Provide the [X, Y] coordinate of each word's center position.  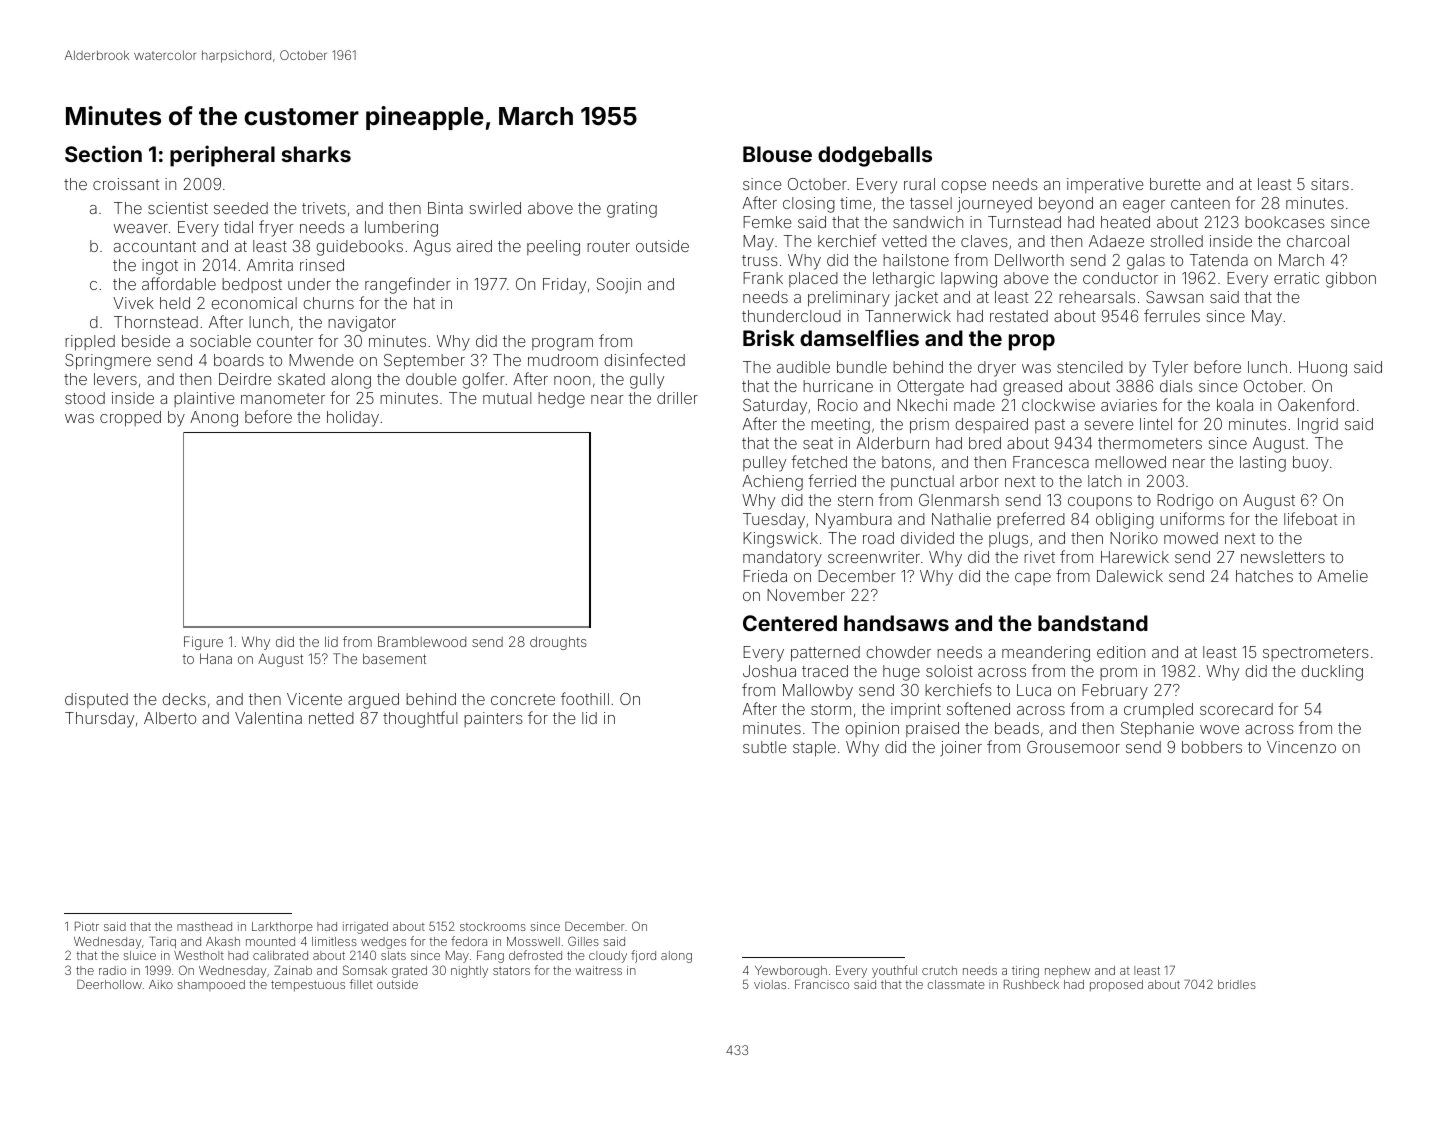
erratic [1296, 278]
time [856, 203]
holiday [353, 419]
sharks [316, 154]
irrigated [365, 928]
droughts [558, 643]
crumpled [1158, 711]
